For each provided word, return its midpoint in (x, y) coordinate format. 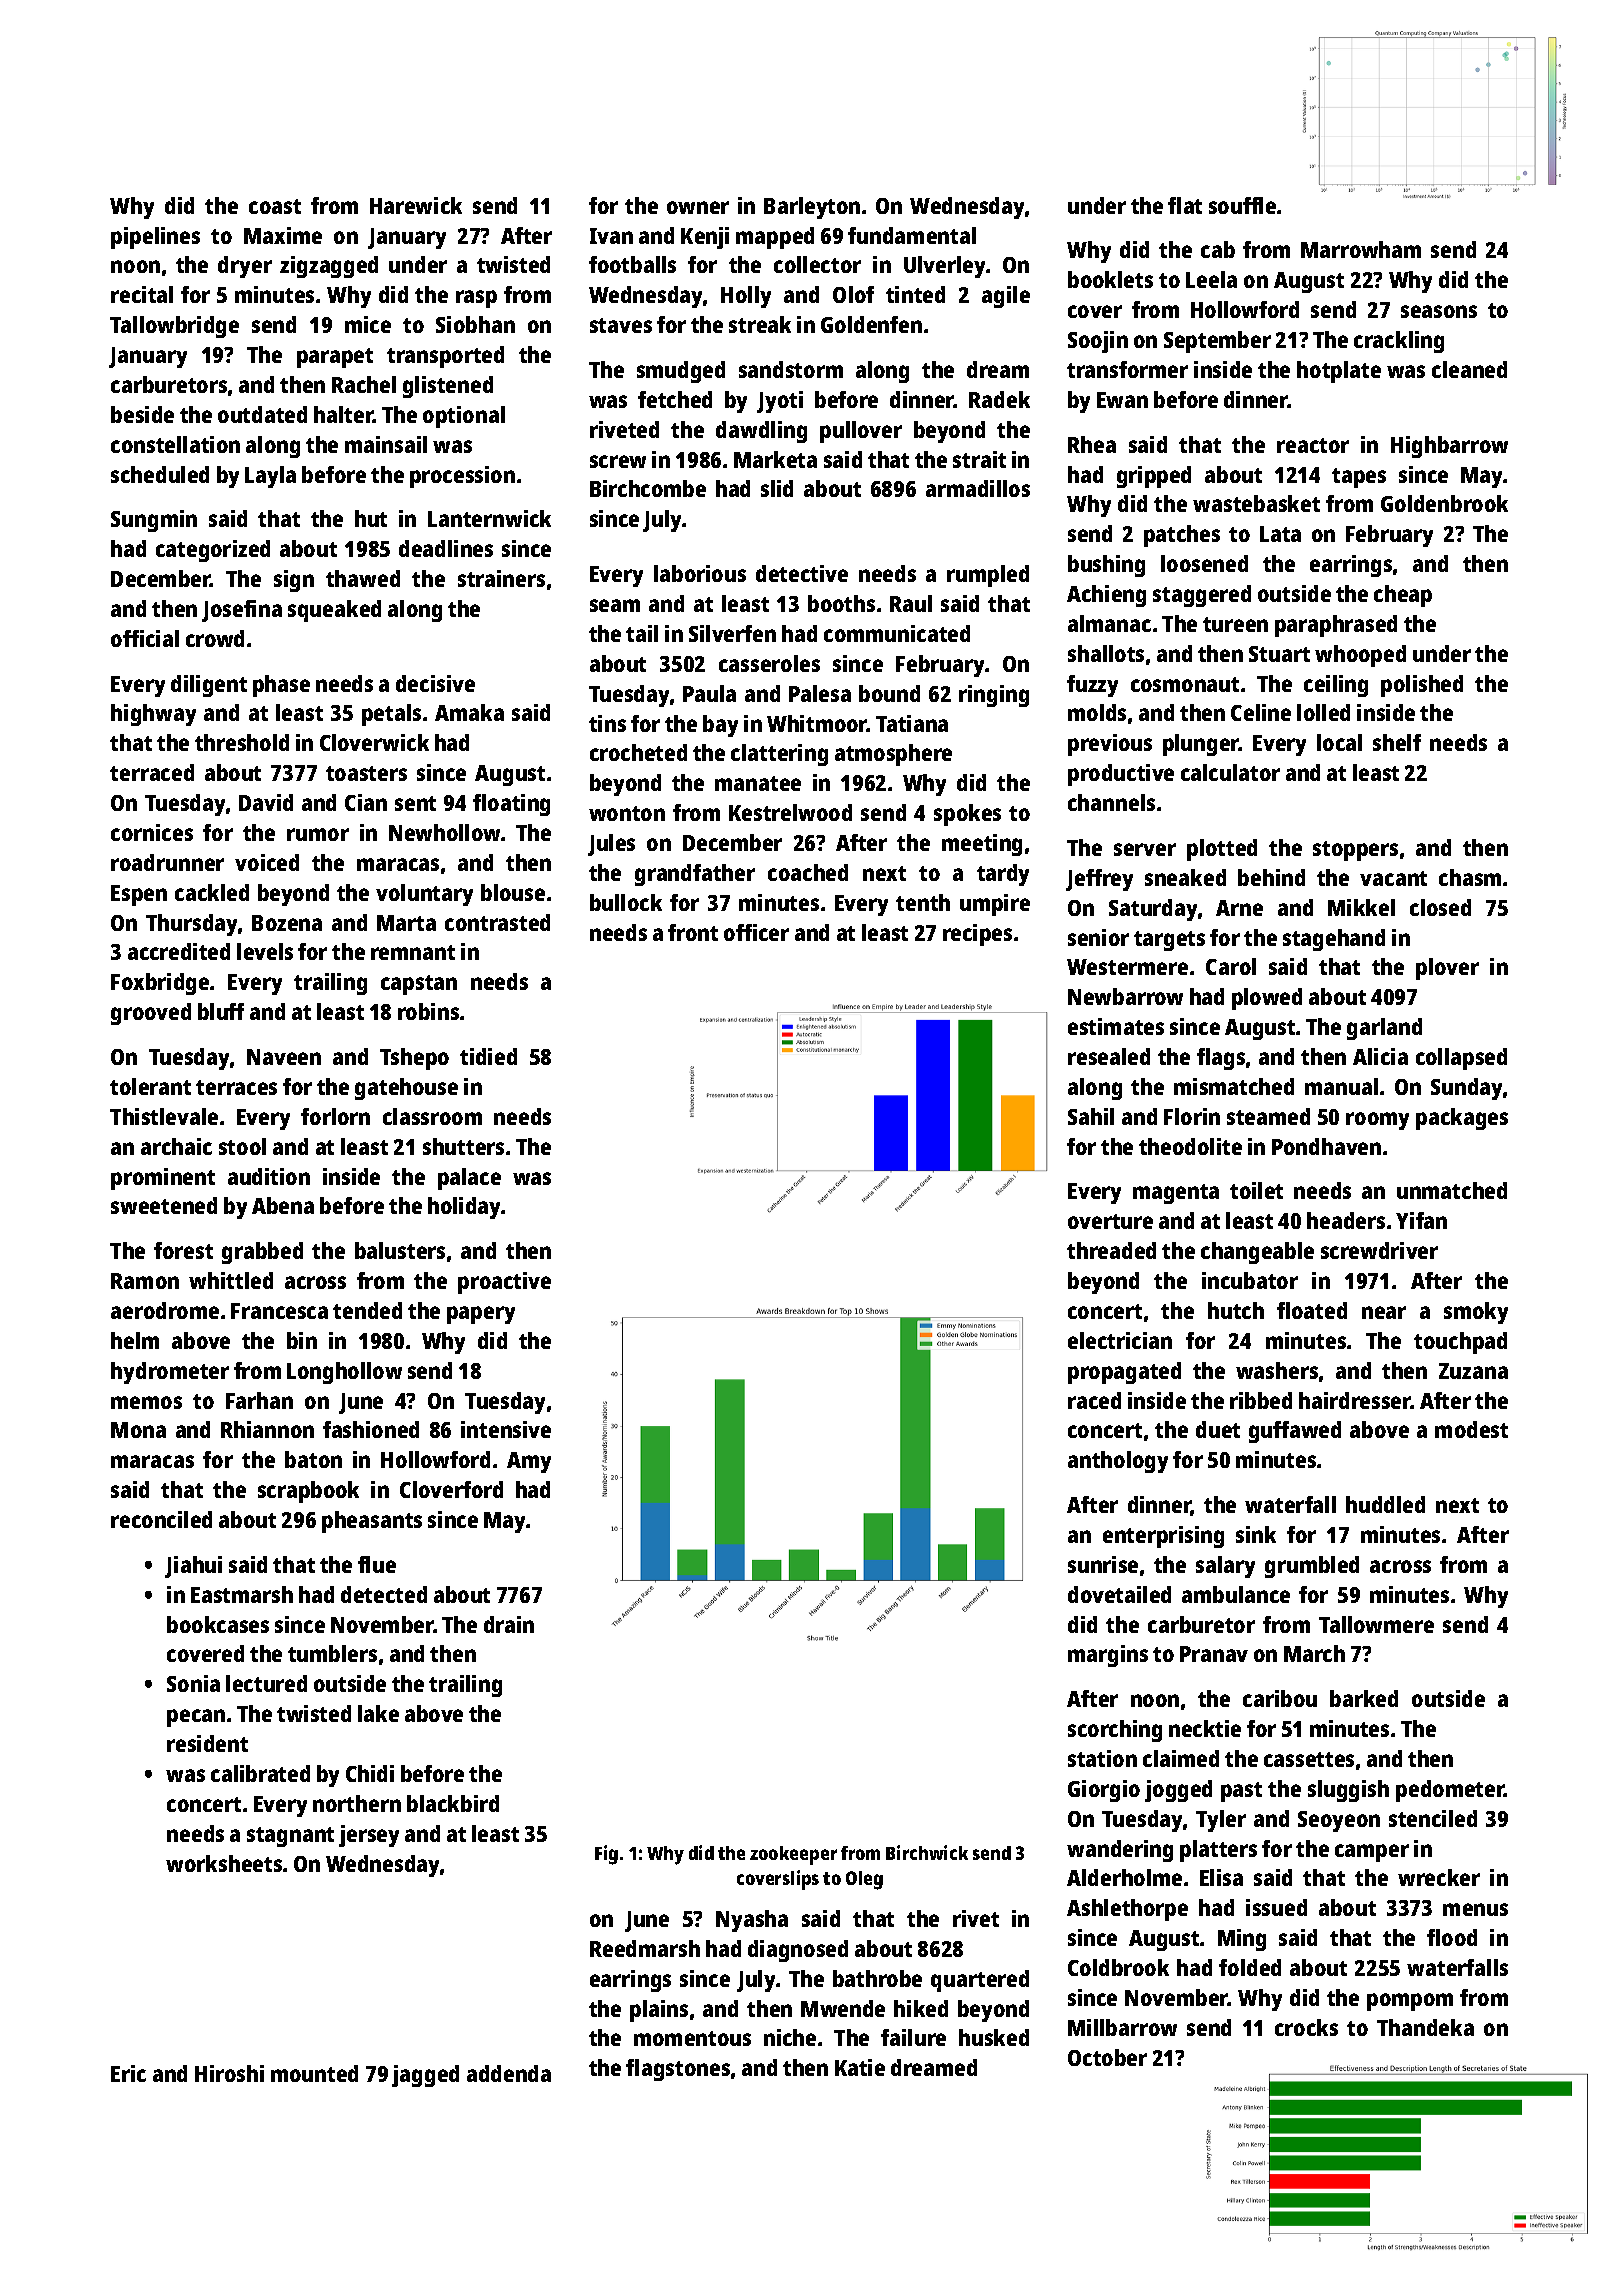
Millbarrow (1122, 2027)
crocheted (638, 752)
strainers (501, 578)
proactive (504, 1283)
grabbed (262, 1253)
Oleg (864, 1880)
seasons (1439, 311)
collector (817, 264)
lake (378, 1713)
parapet (335, 358)
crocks (1306, 2027)
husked (994, 2037)
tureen (1235, 624)
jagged (425, 2076)
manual (1341, 1086)
